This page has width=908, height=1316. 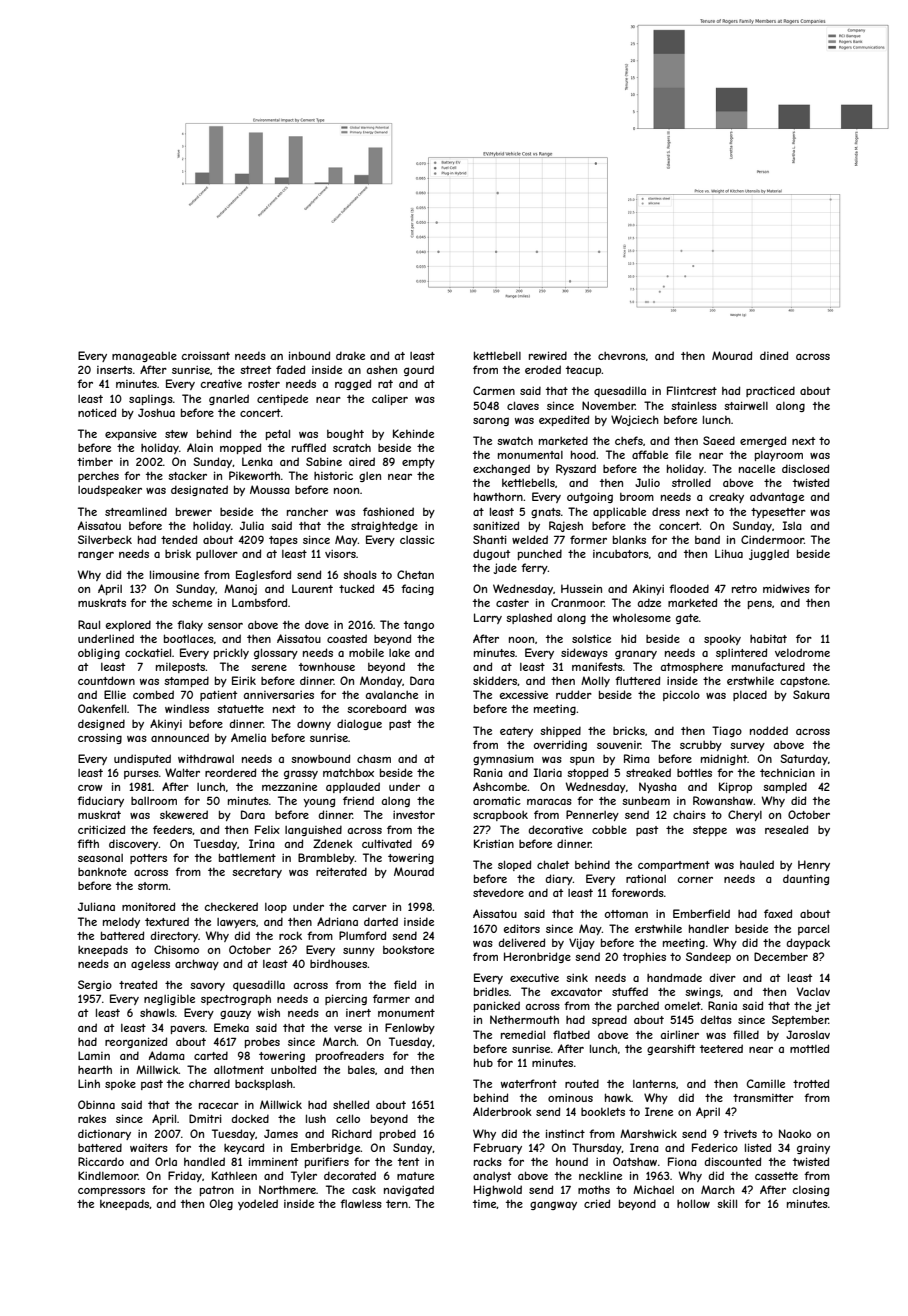 I want to click on bottles, so click(x=694, y=772).
